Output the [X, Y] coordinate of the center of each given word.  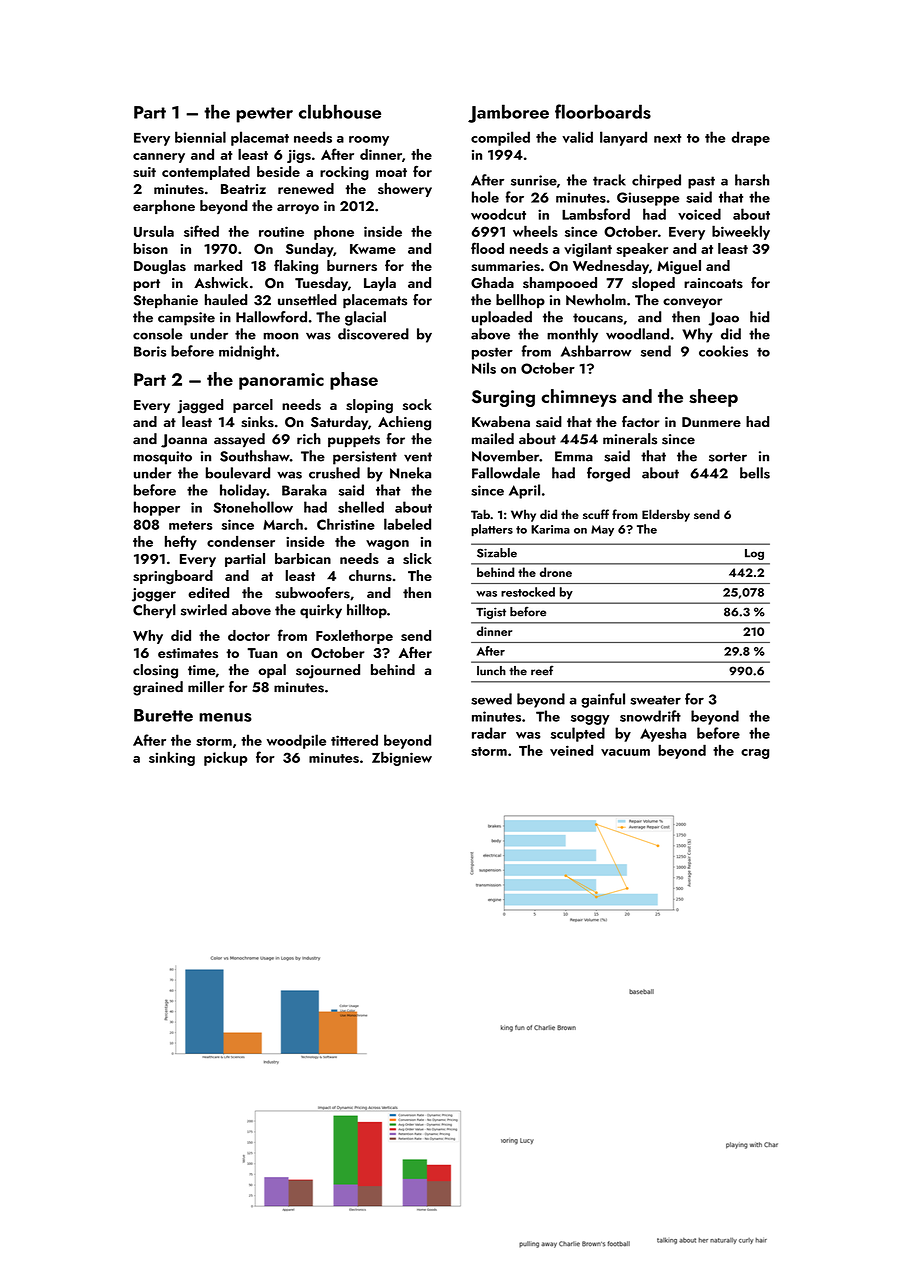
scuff [596, 514]
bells [755, 473]
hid [759, 317]
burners [352, 265]
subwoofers [312, 593]
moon [281, 336]
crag [755, 754]
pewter [264, 115]
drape [750, 138]
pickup [226, 758]
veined [571, 750]
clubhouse [340, 111]
